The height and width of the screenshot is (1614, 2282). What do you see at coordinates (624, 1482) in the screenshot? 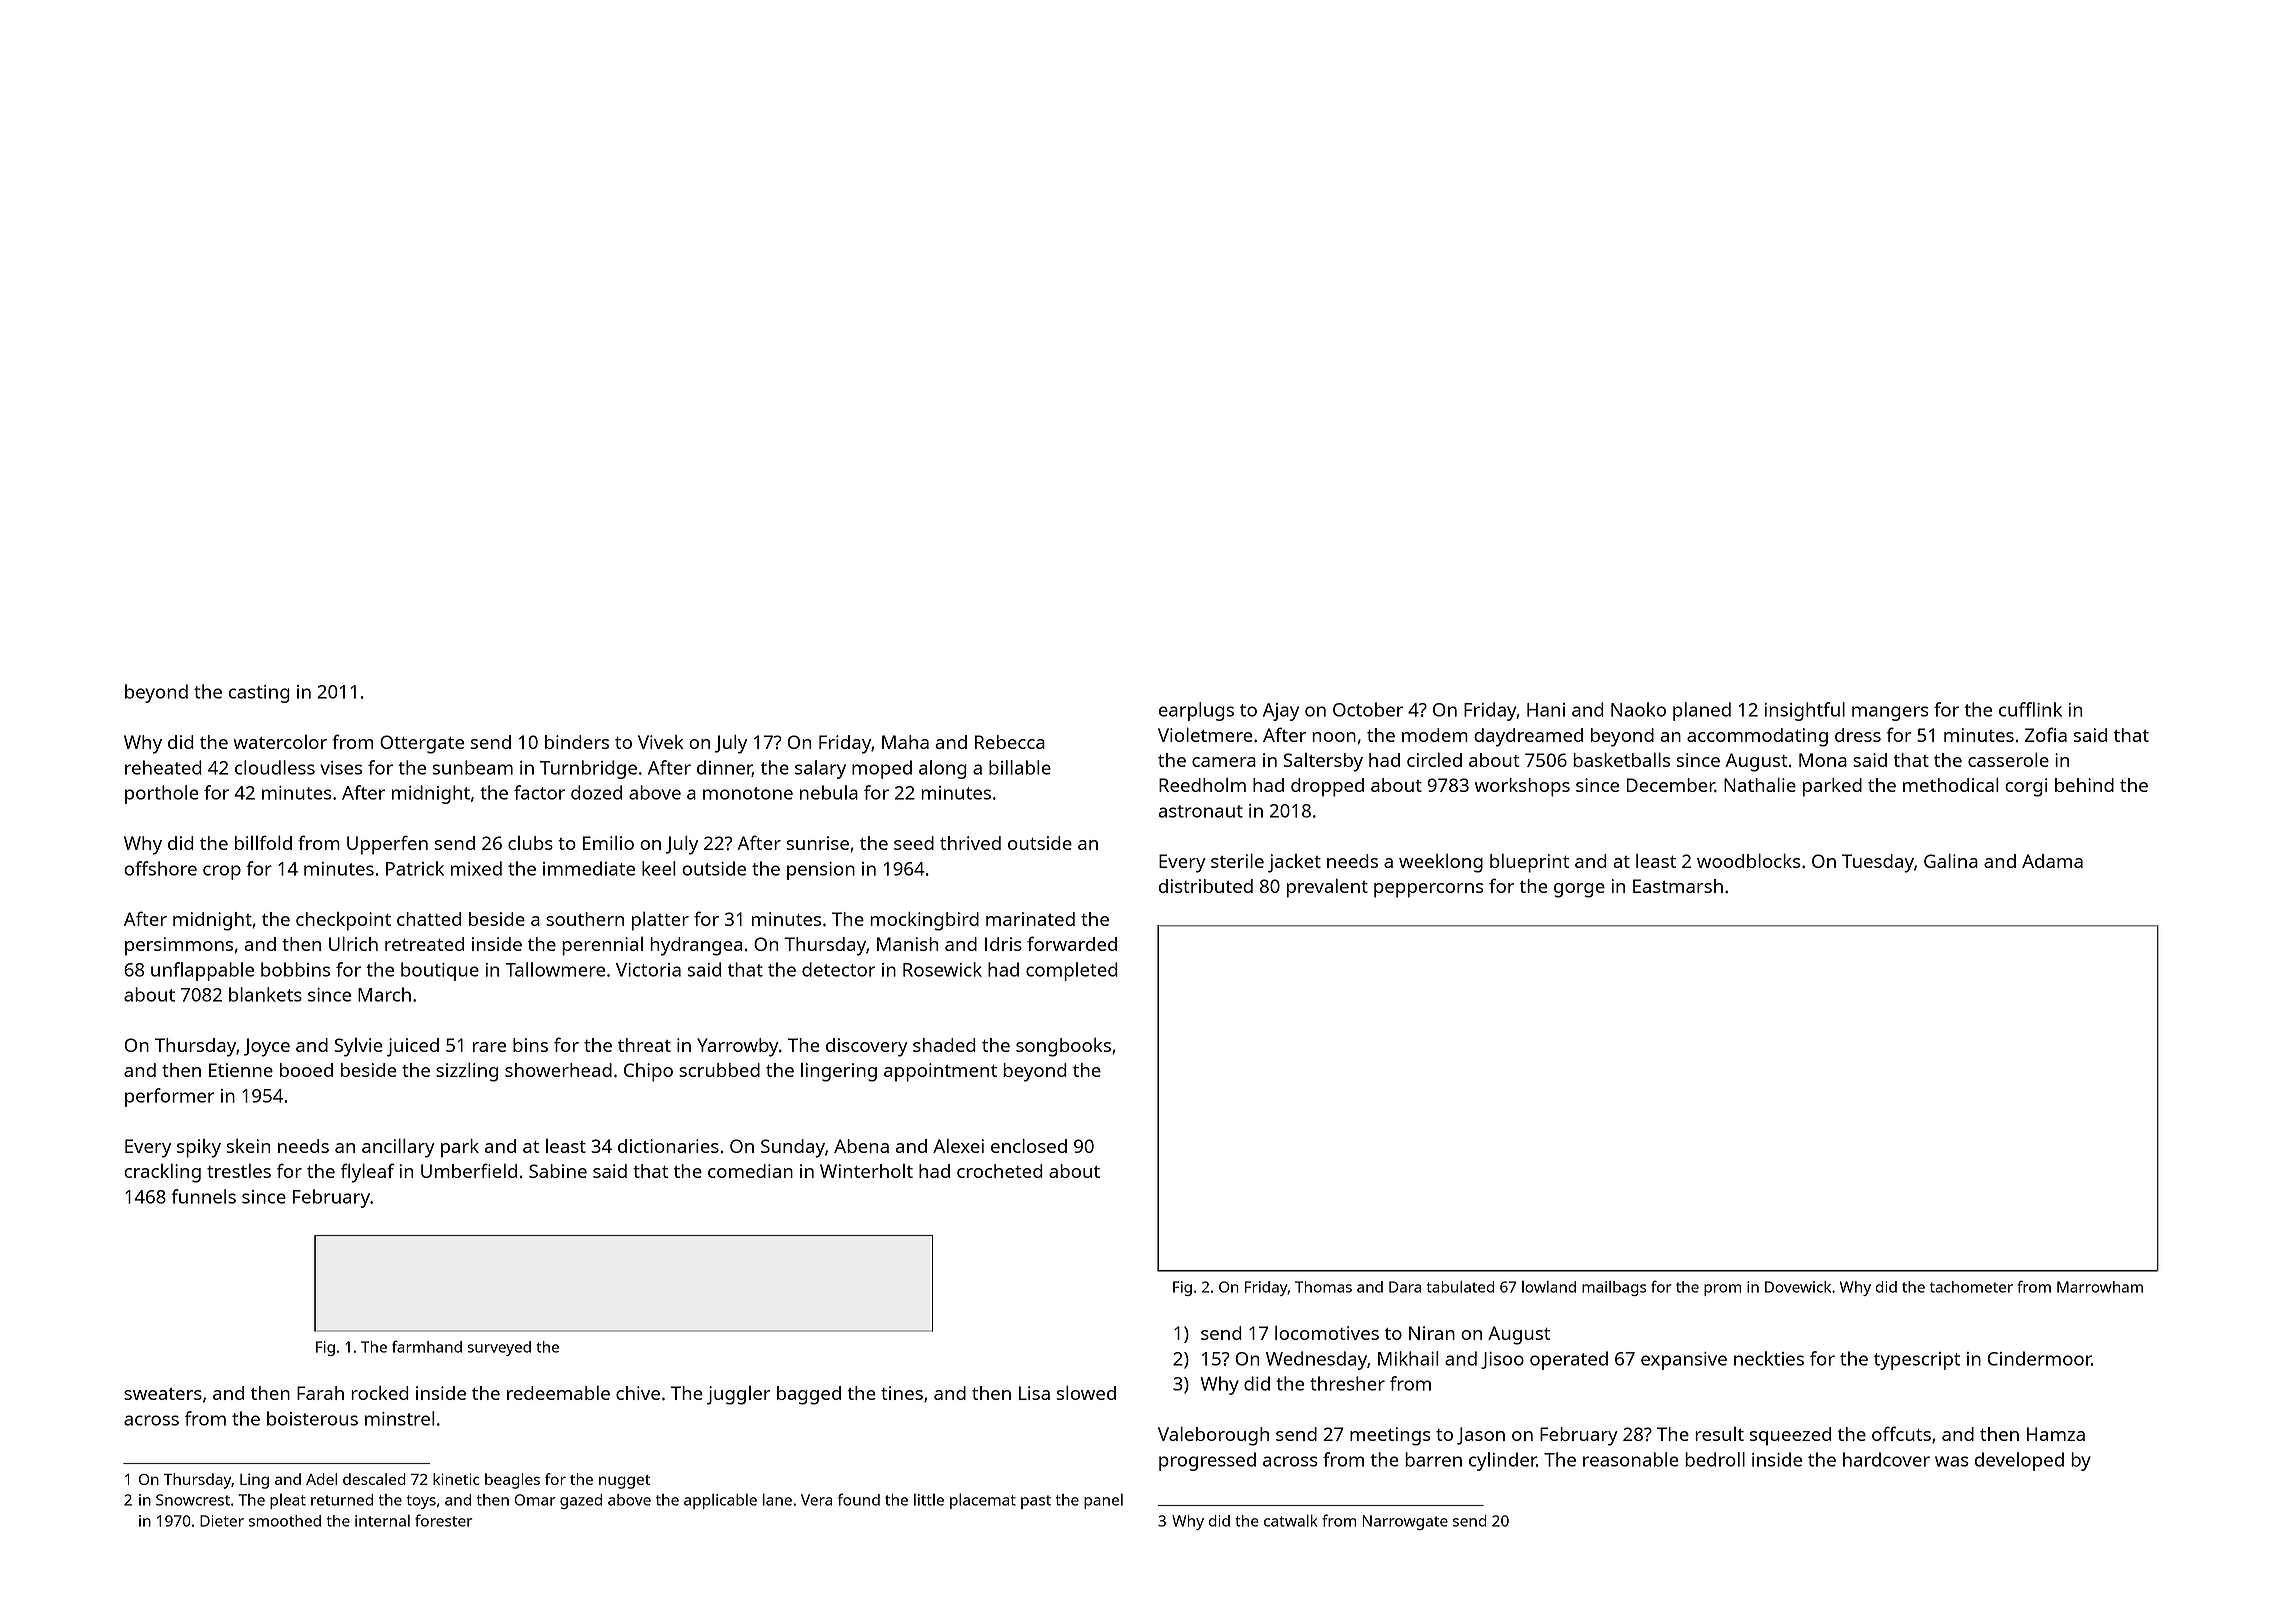
I see `nugget` at bounding box center [624, 1482].
